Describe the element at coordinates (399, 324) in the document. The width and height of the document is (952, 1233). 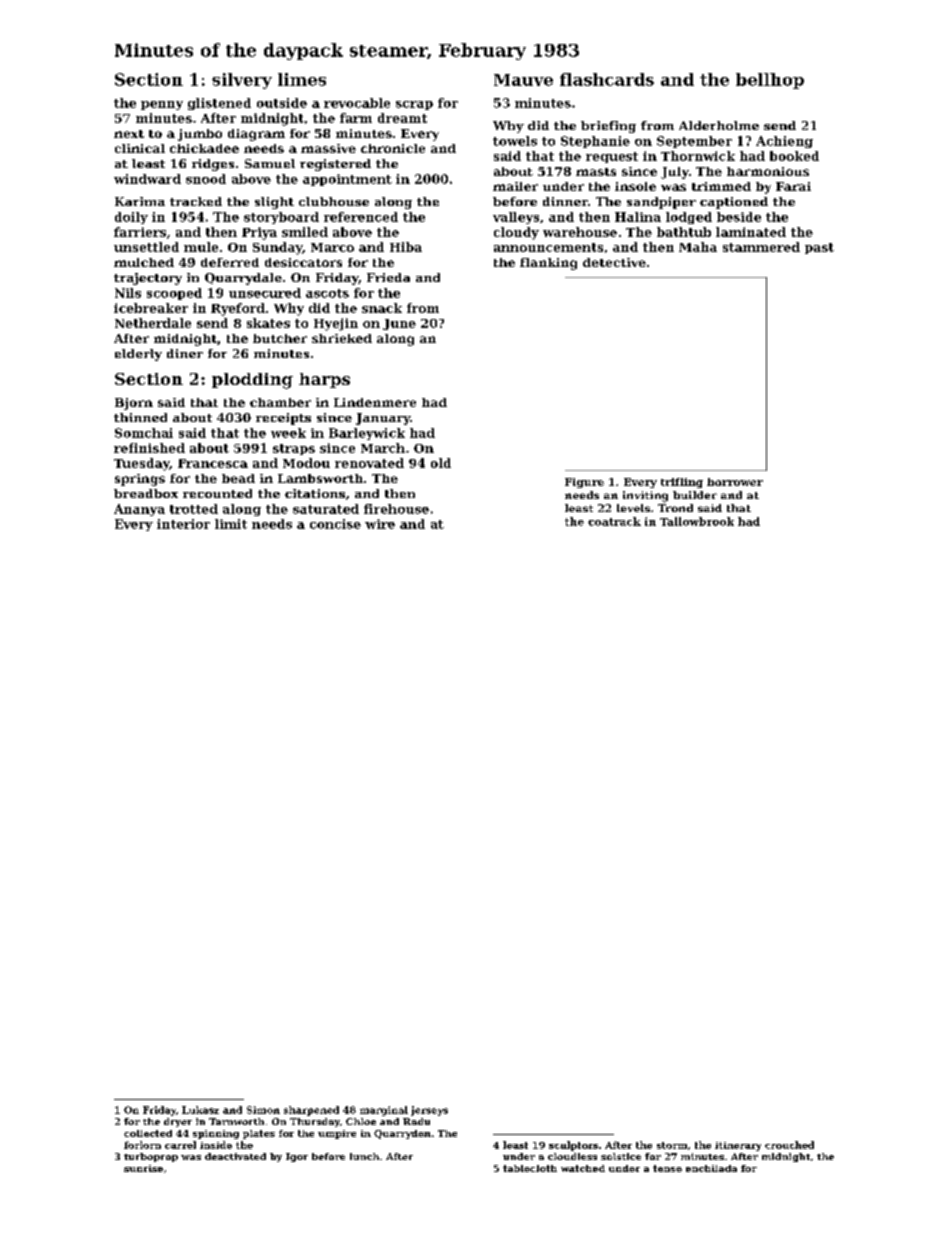
I see `June` at that location.
